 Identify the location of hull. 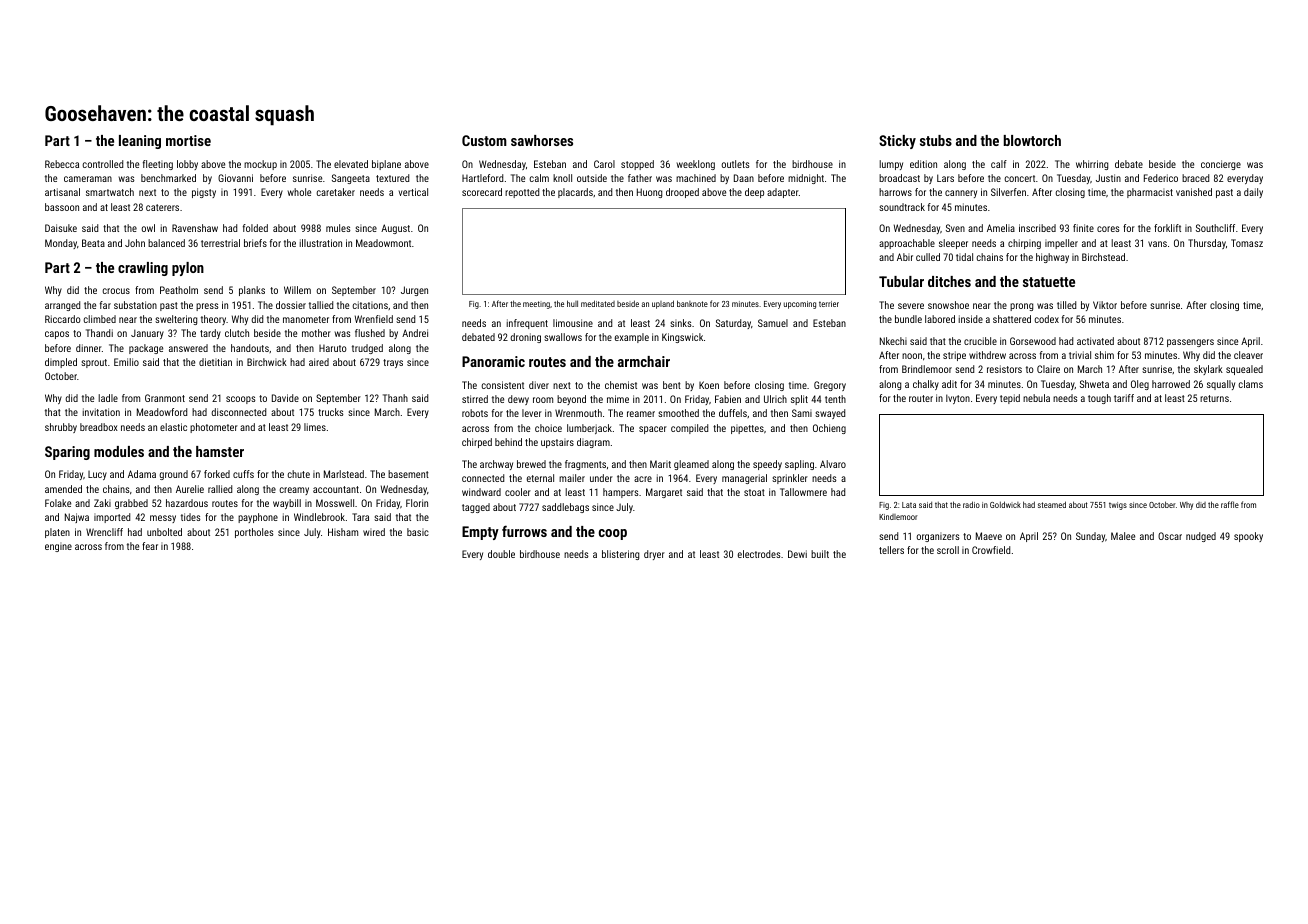
(572, 303).
